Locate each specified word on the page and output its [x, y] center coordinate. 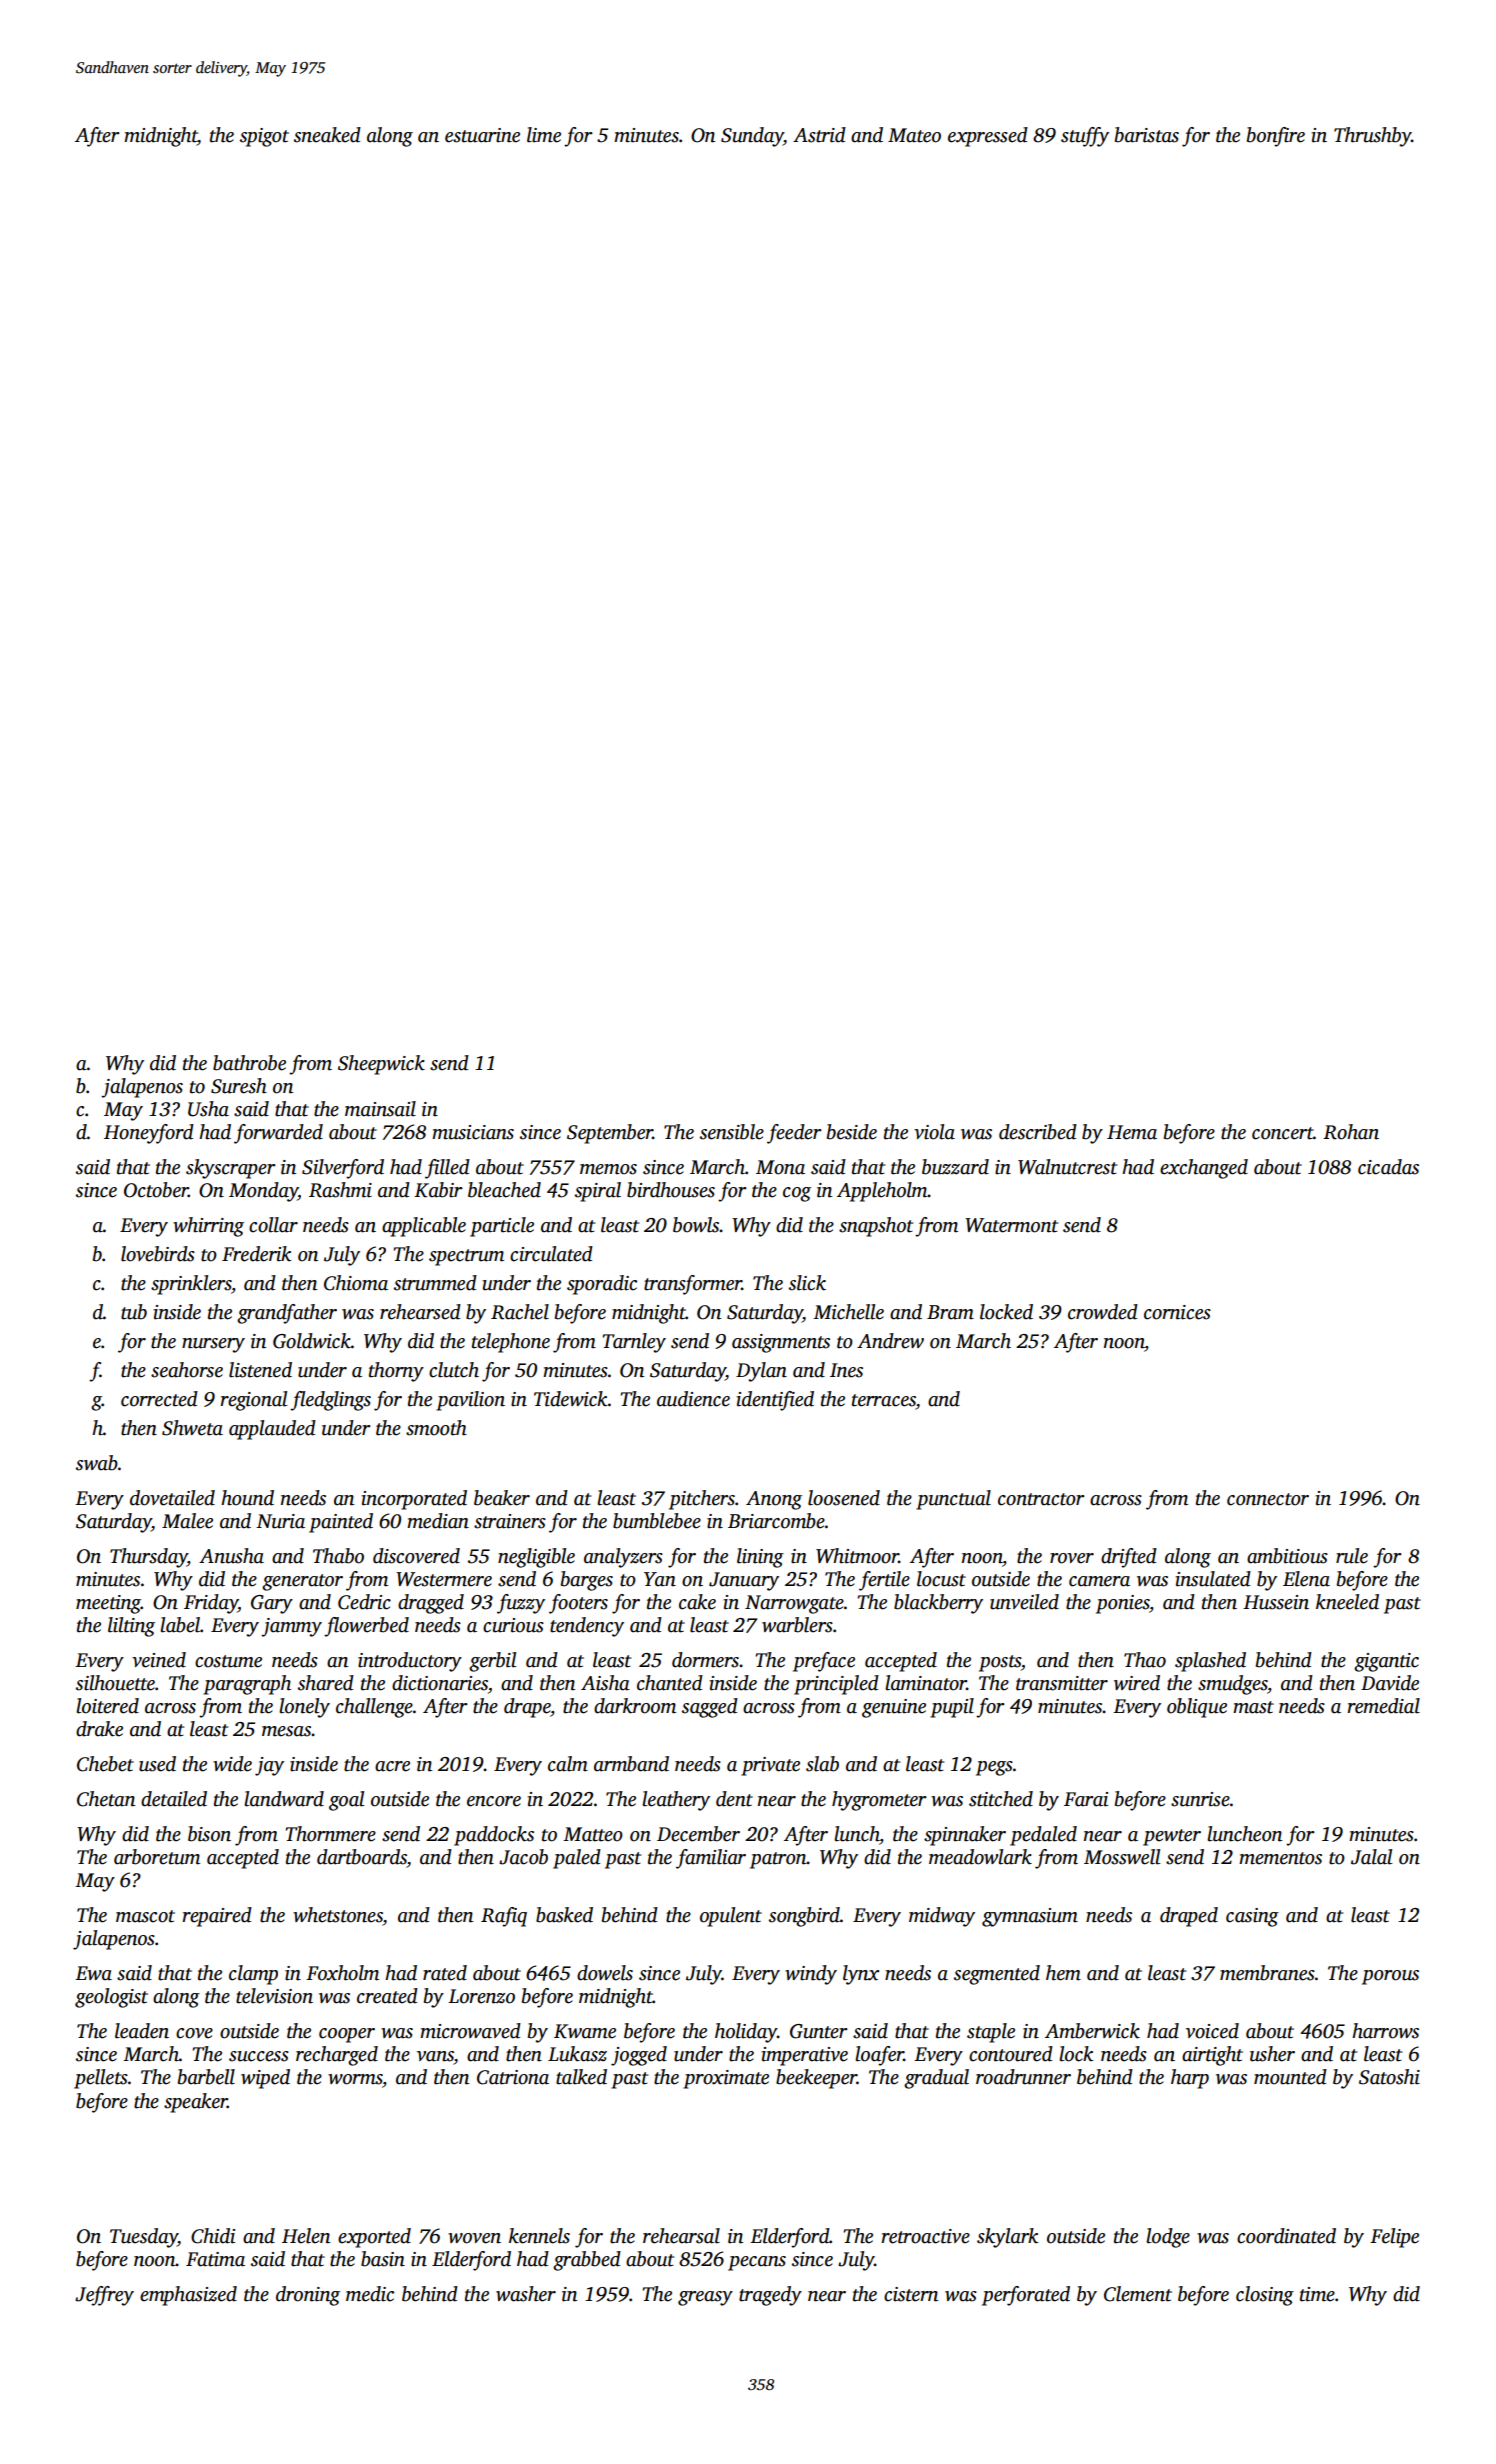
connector [1268, 1499]
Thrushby [1372, 137]
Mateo [914, 135]
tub [134, 1312]
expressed [988, 137]
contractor [1041, 1499]
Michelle [848, 1312]
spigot [264, 137]
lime [544, 135]
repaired [217, 1917]
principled [836, 1685]
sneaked [327, 135]
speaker [196, 2103]
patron [778, 1860]
